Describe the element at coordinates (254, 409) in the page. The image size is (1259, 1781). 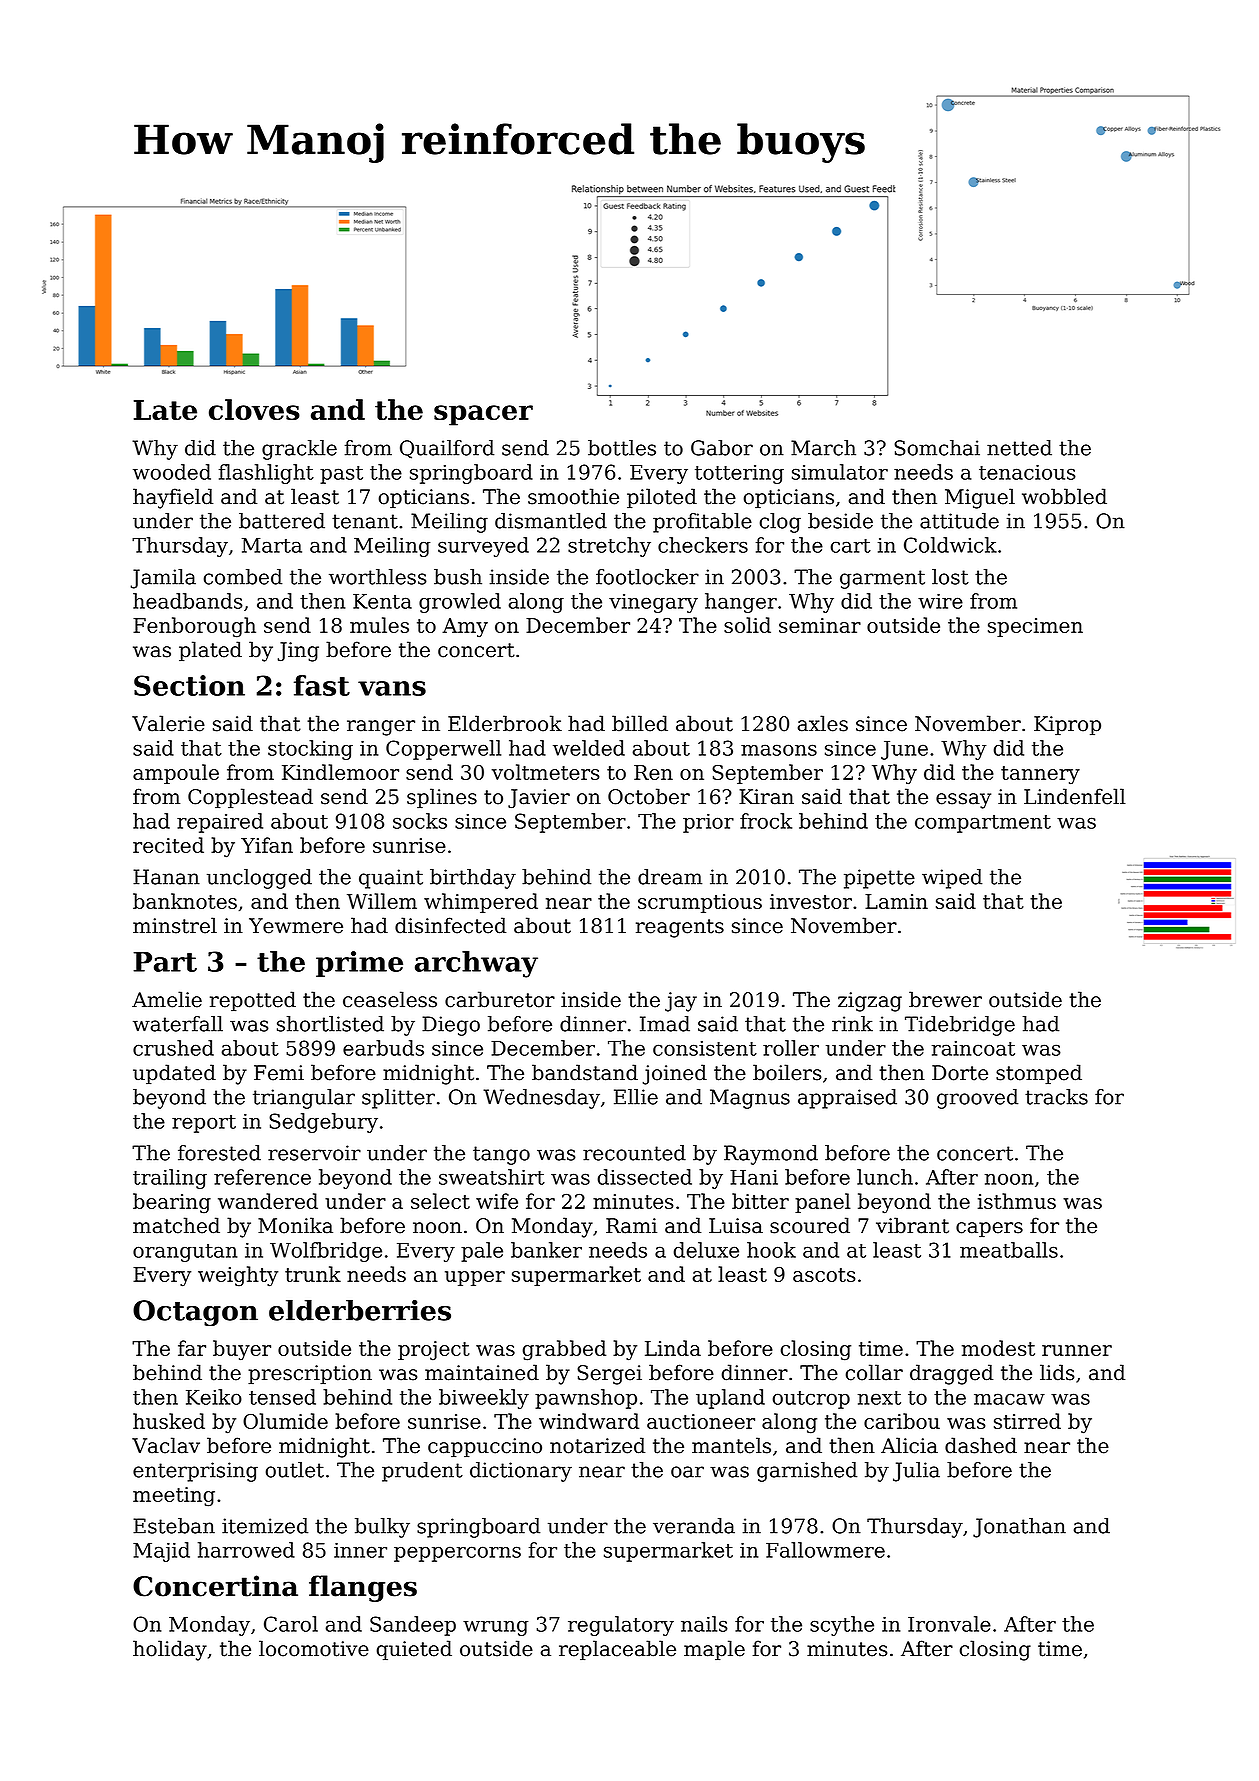
I see `cloves` at that location.
